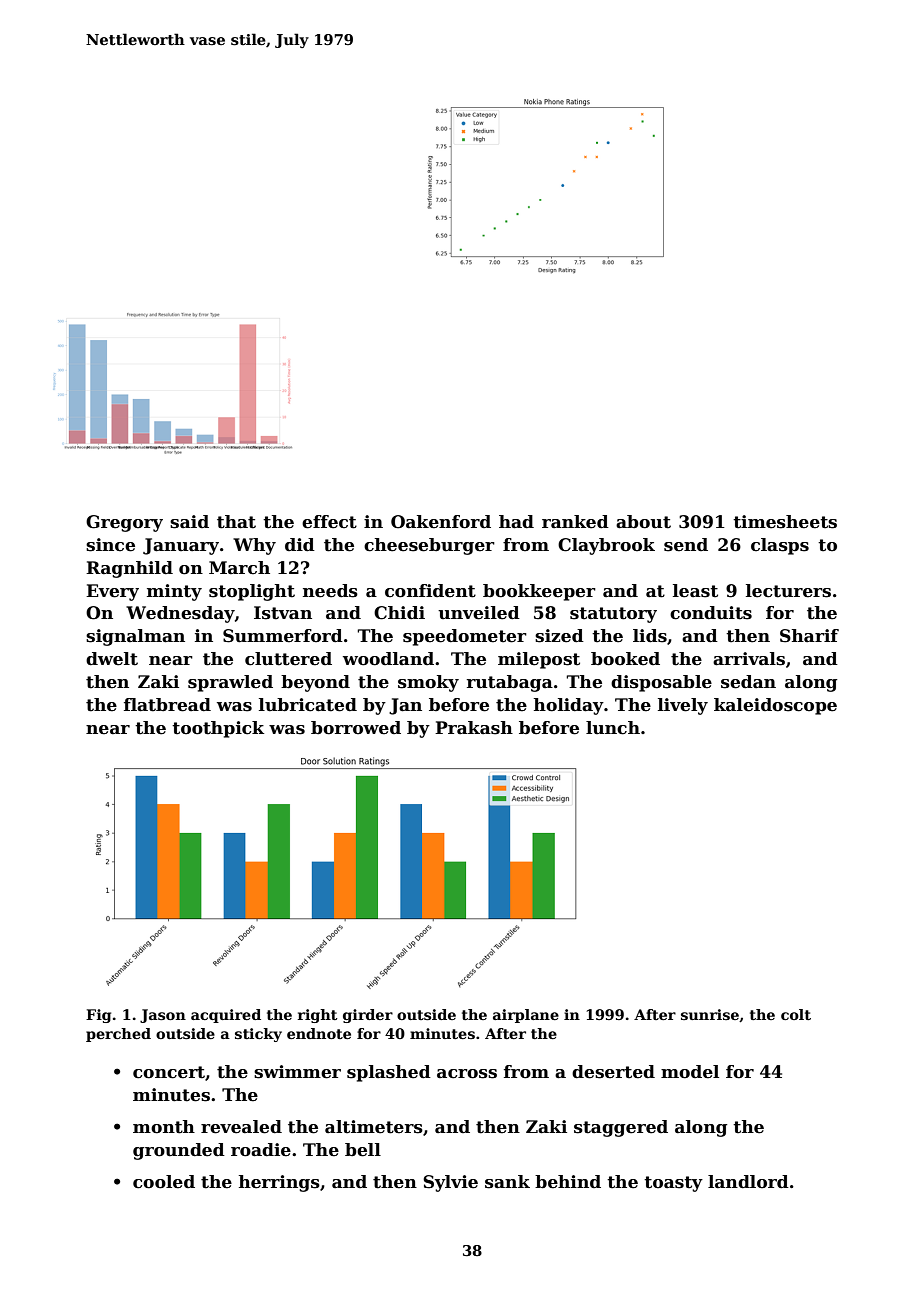 Image resolution: width=924 pixels, height=1308 pixels. Describe the element at coordinates (297, 1072) in the screenshot. I see `swimmer` at that location.
